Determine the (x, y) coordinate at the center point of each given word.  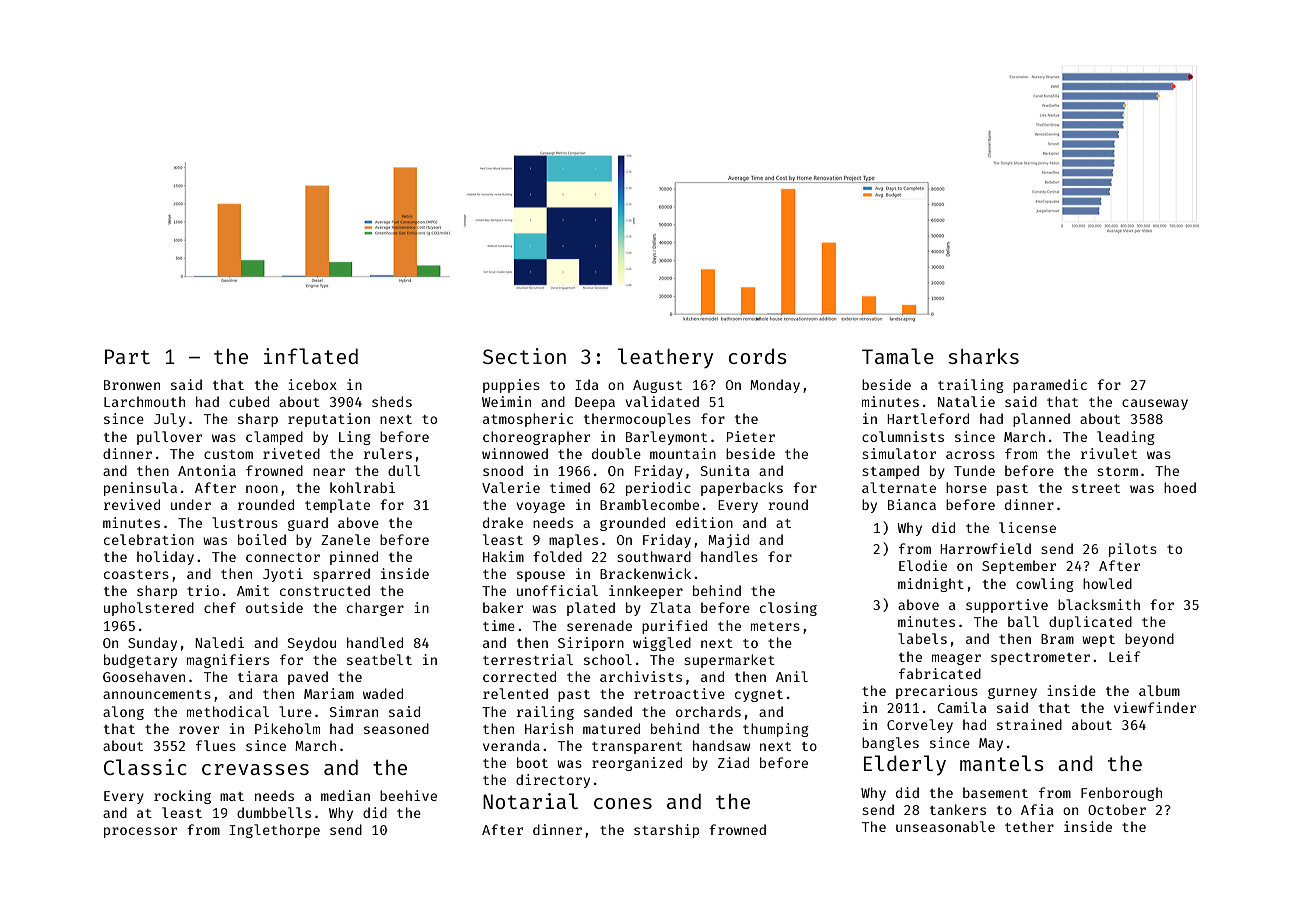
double (616, 453)
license (1027, 527)
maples (573, 541)
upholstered (149, 609)
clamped (274, 438)
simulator (899, 453)
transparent (637, 748)
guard (308, 524)
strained (1029, 724)
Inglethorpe (274, 831)
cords (758, 356)
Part (127, 356)
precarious (937, 692)
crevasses (255, 769)
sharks (983, 356)
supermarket (729, 661)
